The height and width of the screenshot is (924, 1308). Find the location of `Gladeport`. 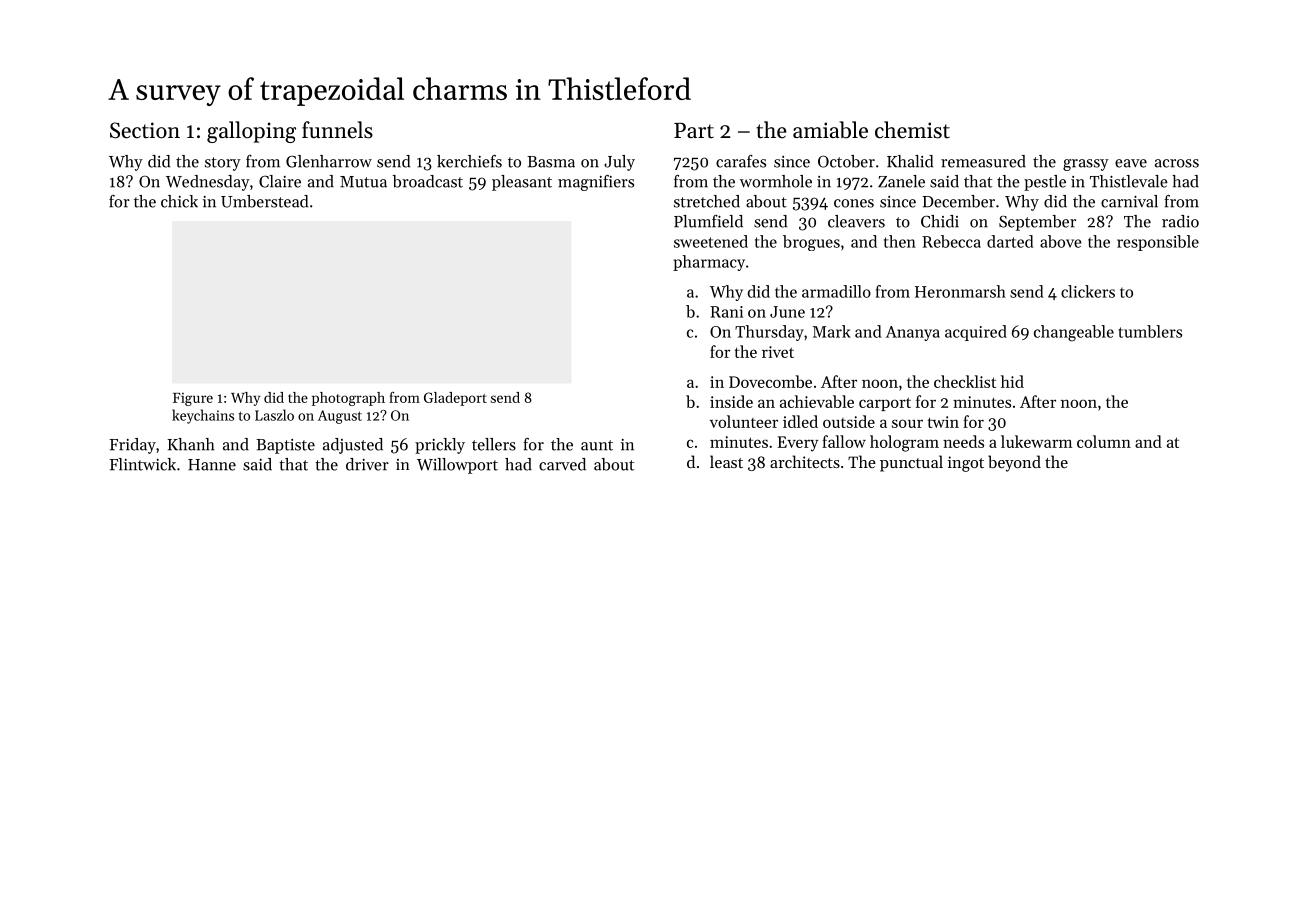

Gladeport is located at coordinates (455, 399).
